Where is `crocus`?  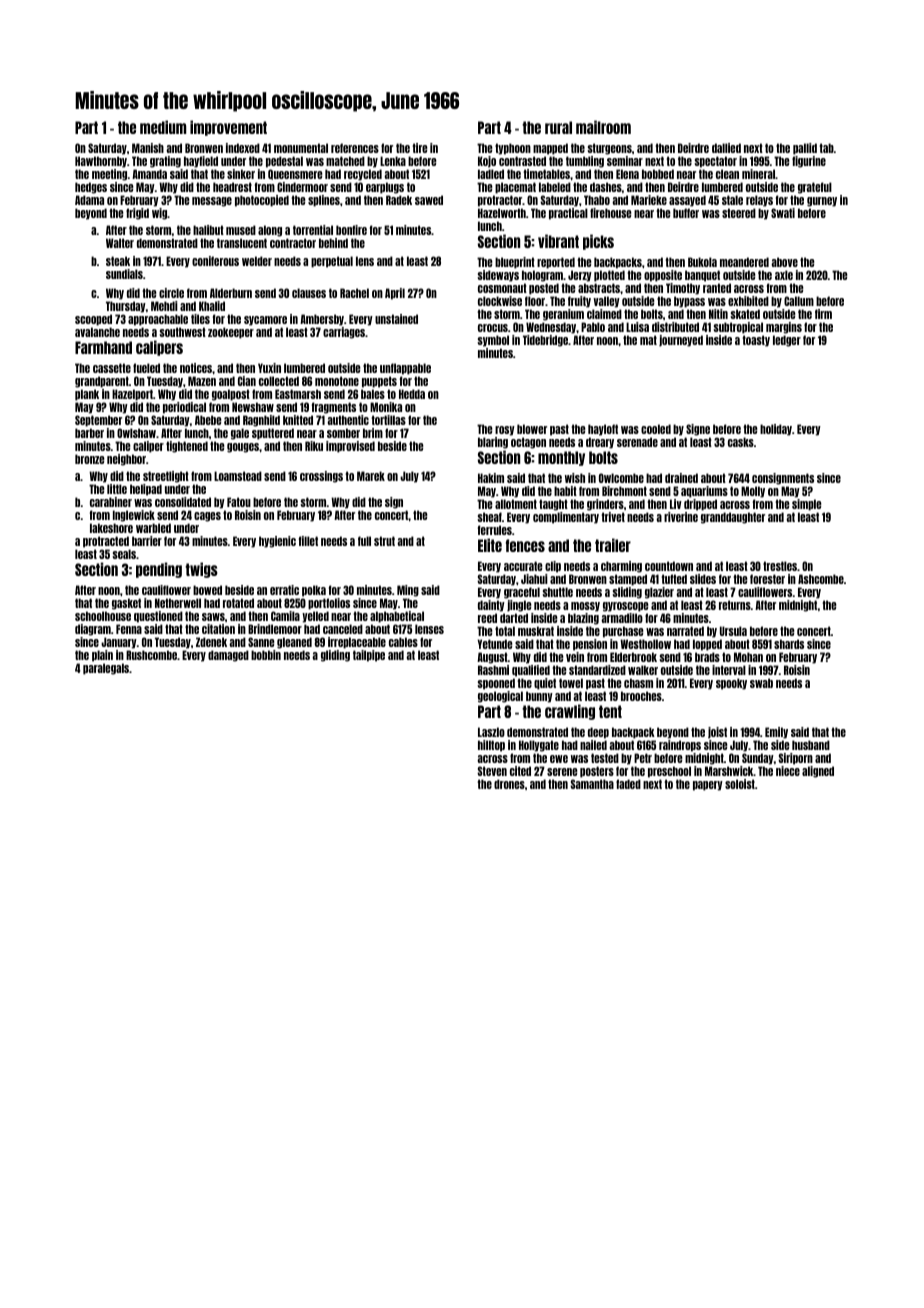 crocus is located at coordinates (493, 328).
